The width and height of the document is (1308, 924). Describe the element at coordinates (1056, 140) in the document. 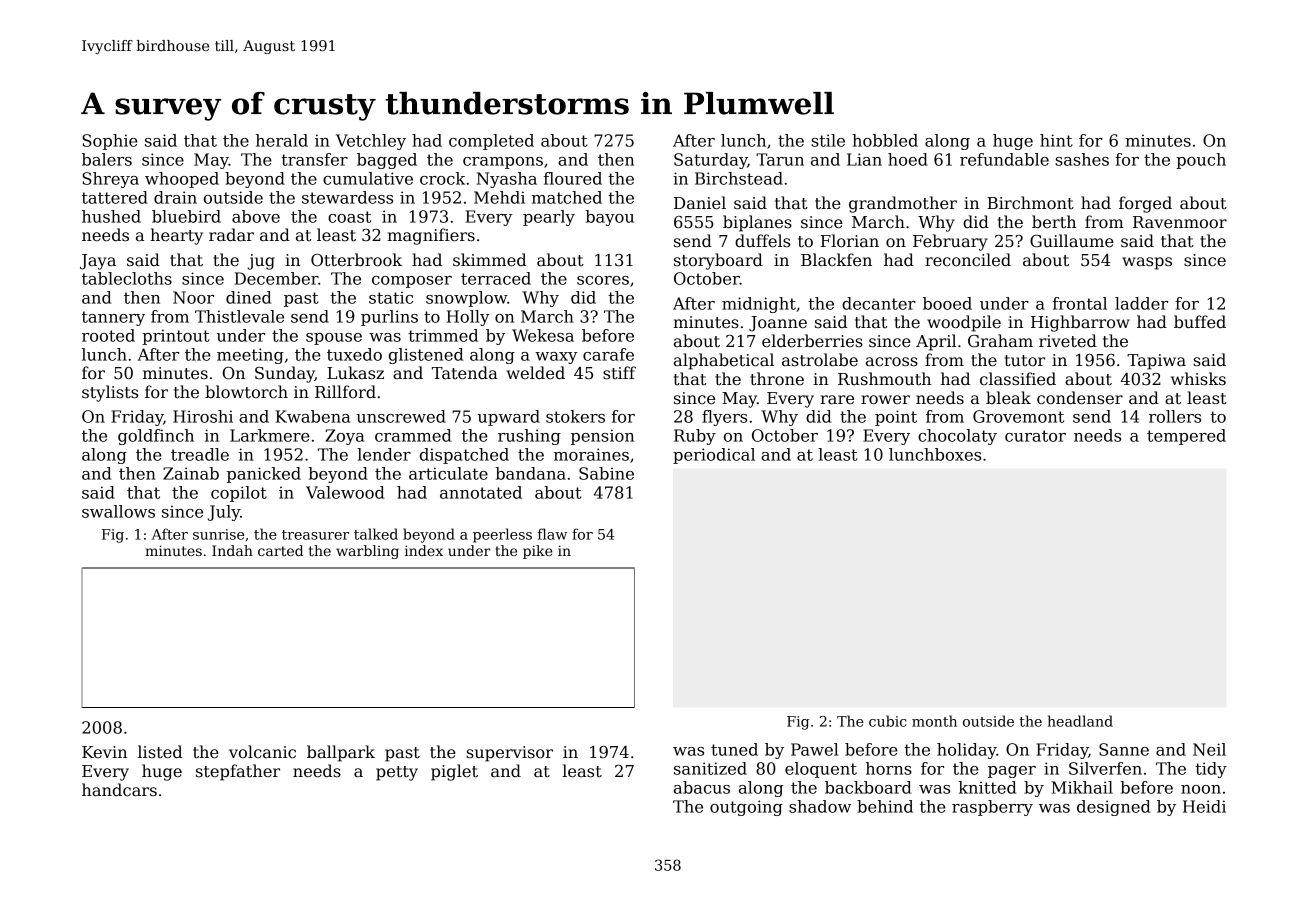

I see `hint` at that location.
